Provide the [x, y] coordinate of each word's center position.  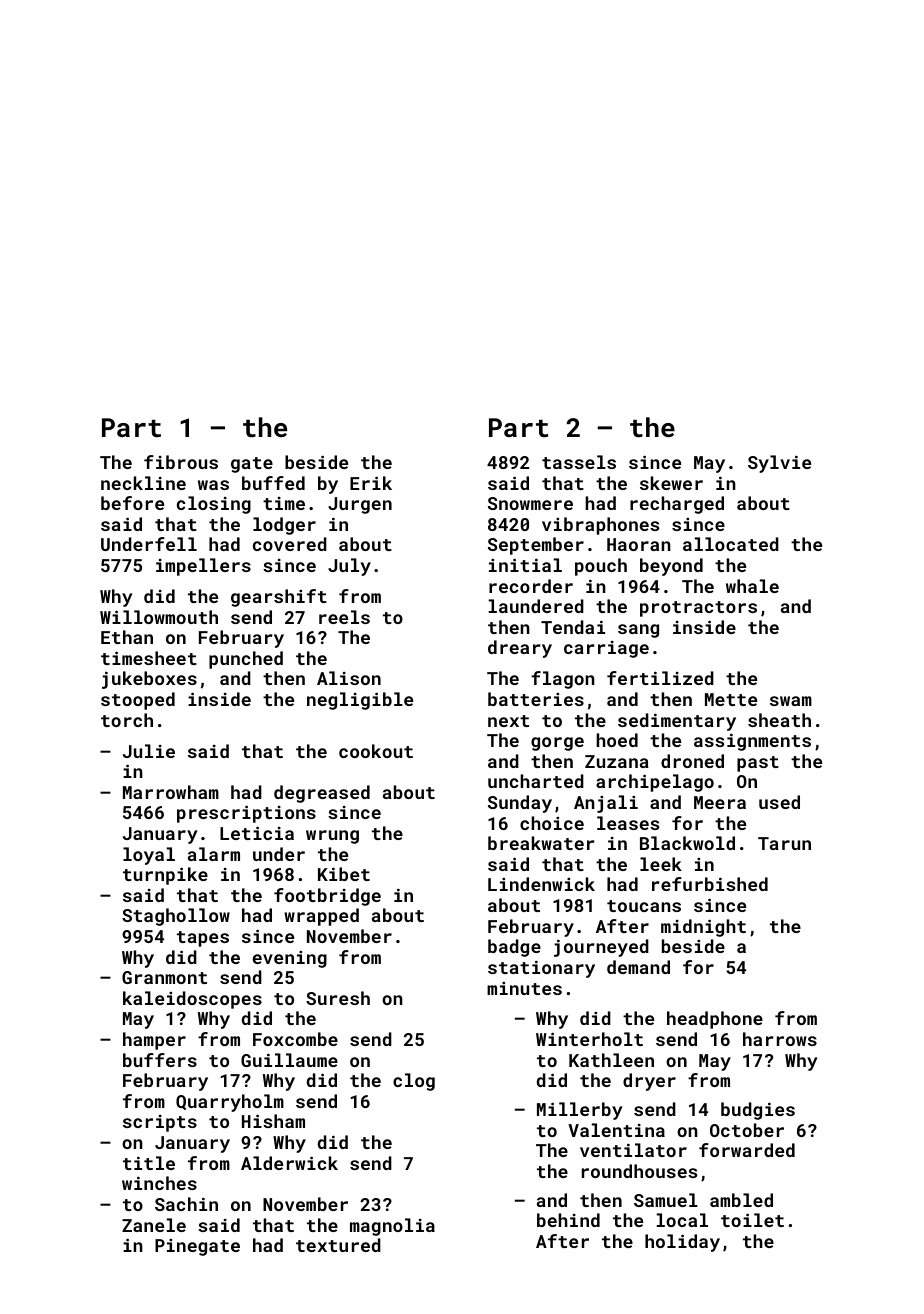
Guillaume [289, 1060]
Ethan [127, 637]
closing [214, 505]
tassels [579, 462]
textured [338, 1245]
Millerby [580, 1111]
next [508, 721]
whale [752, 586]
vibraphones [600, 526]
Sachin [186, 1204]
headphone [715, 1020]
